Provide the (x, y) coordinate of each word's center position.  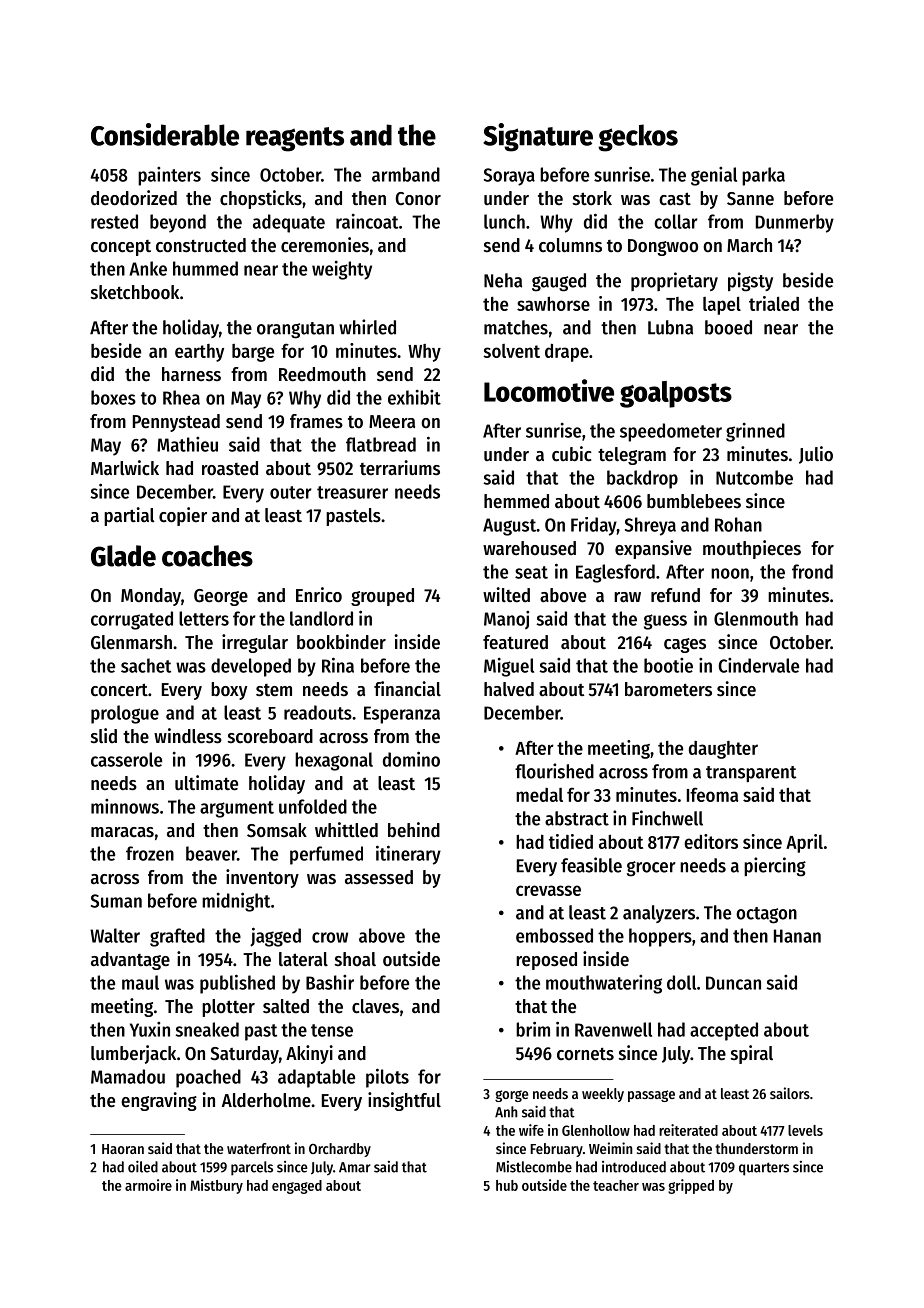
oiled (143, 1166)
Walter (115, 935)
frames (316, 421)
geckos (638, 138)
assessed (379, 877)
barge (253, 353)
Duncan (733, 983)
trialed (774, 303)
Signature (538, 137)
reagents (295, 139)
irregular (255, 643)
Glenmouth (756, 618)
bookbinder (341, 642)
